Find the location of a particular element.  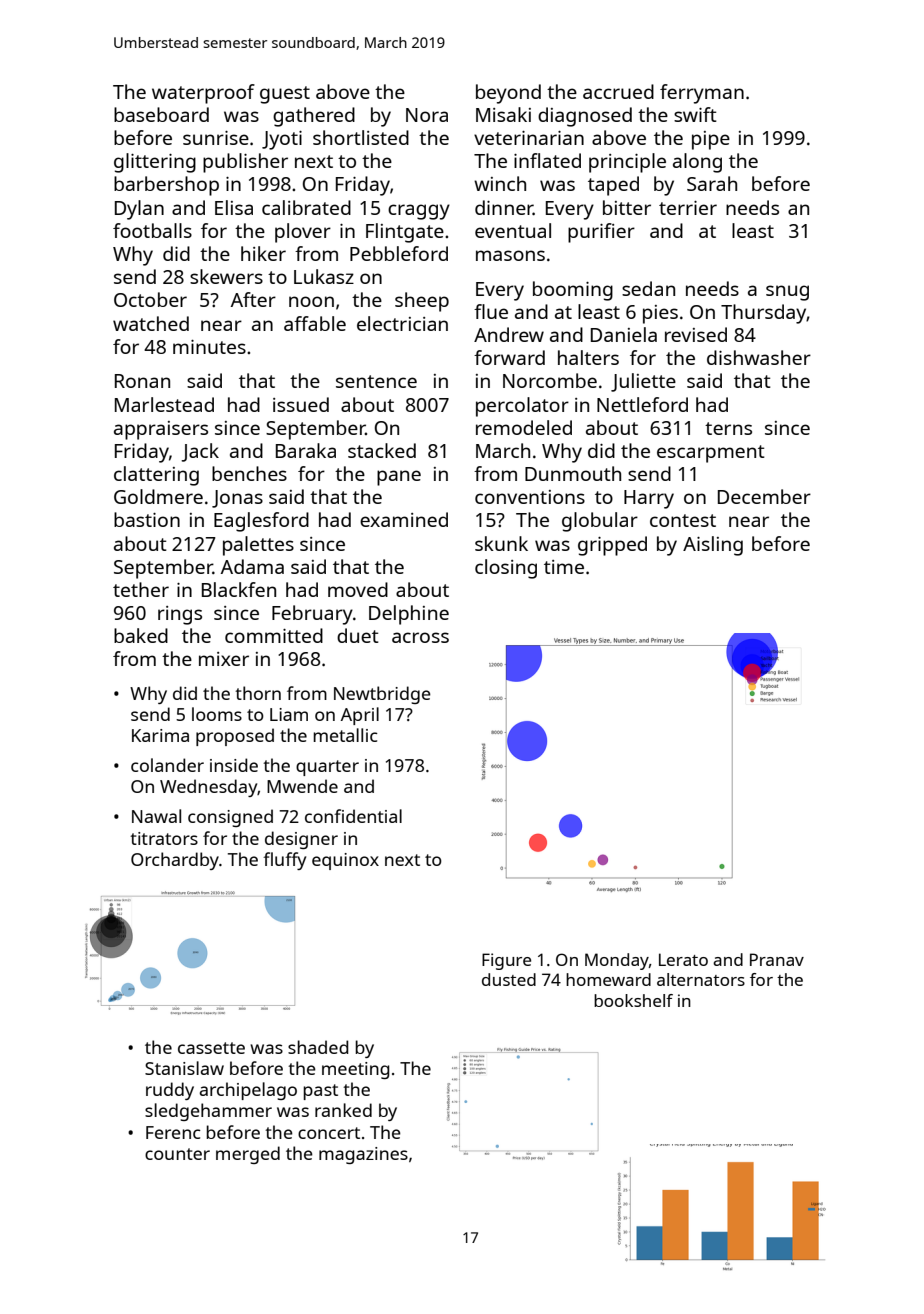

Pranav is located at coordinates (777, 959).
